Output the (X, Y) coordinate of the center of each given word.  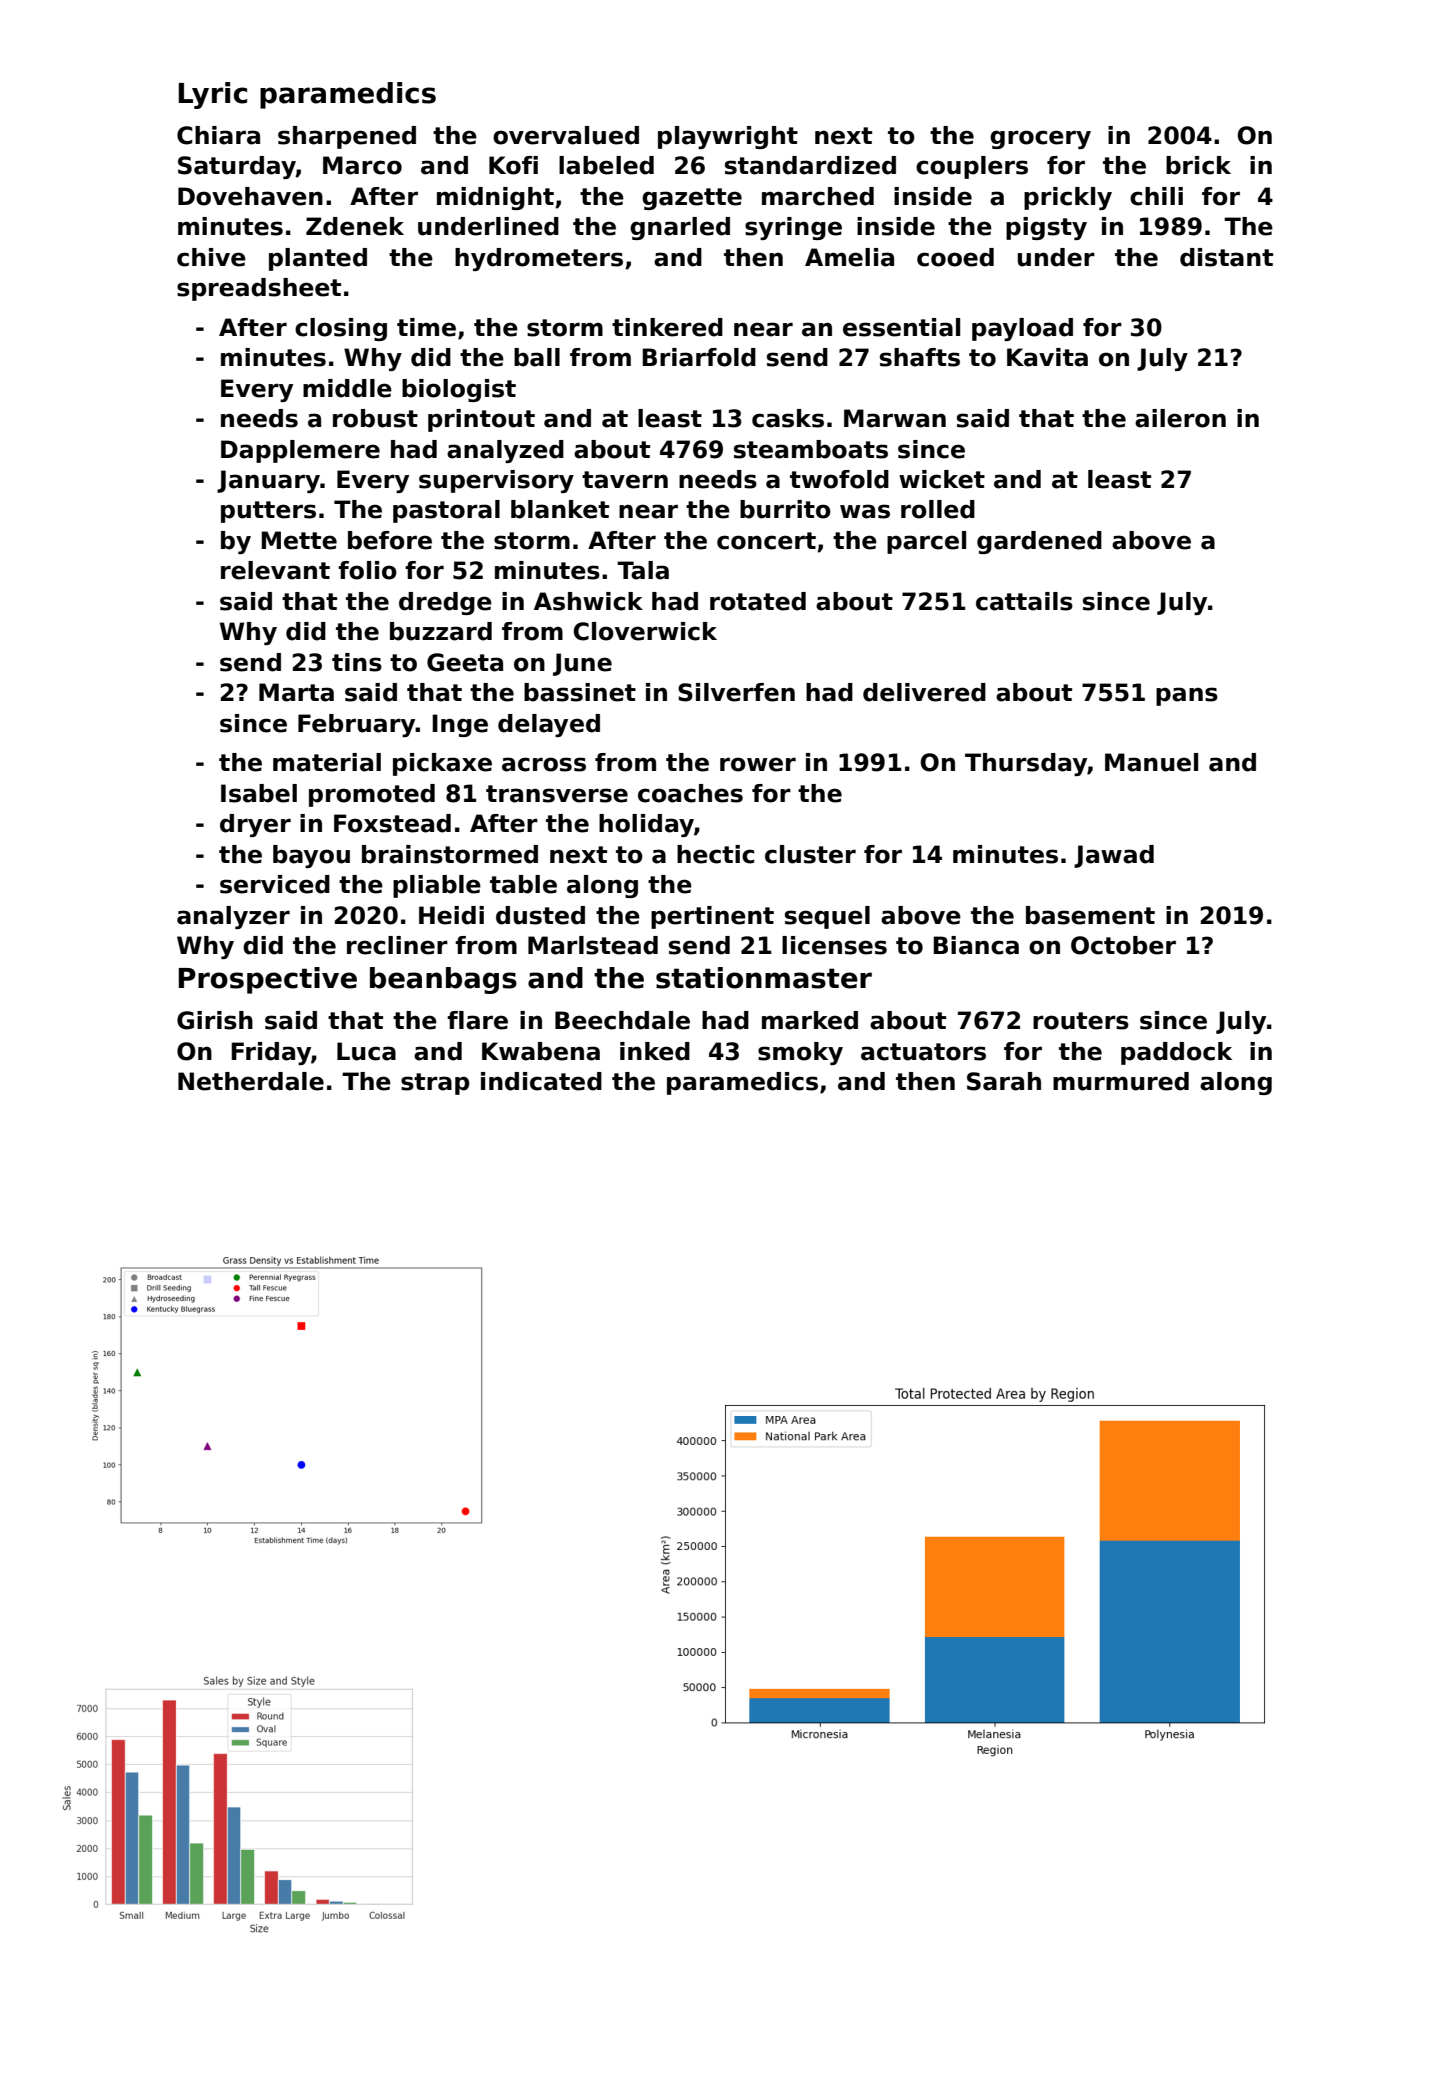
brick (1198, 165)
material (327, 762)
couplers (972, 167)
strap (435, 1084)
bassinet (580, 692)
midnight (495, 198)
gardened (1039, 542)
